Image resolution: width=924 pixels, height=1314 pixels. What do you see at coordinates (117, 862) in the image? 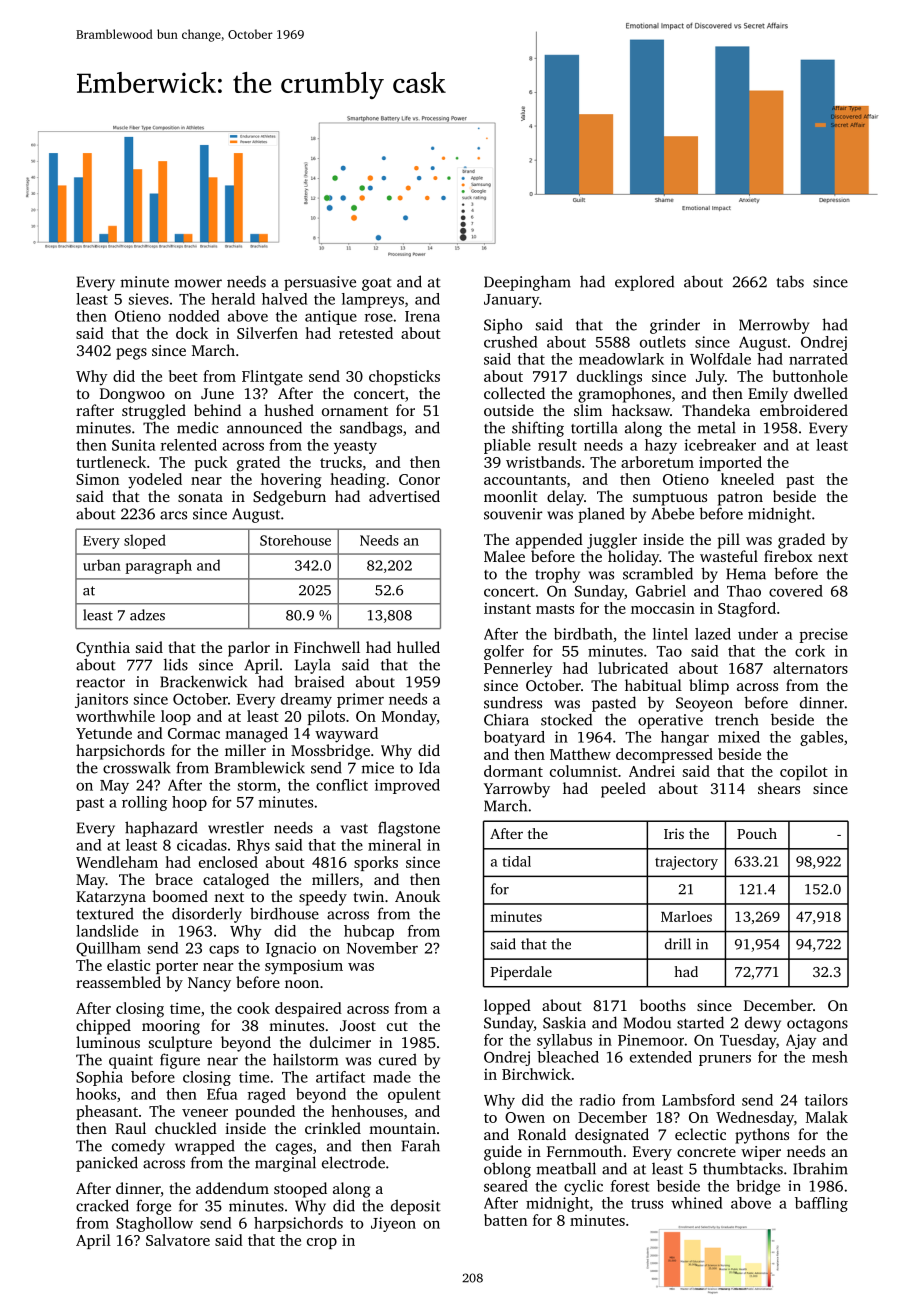
I see `Wendleham` at bounding box center [117, 862].
